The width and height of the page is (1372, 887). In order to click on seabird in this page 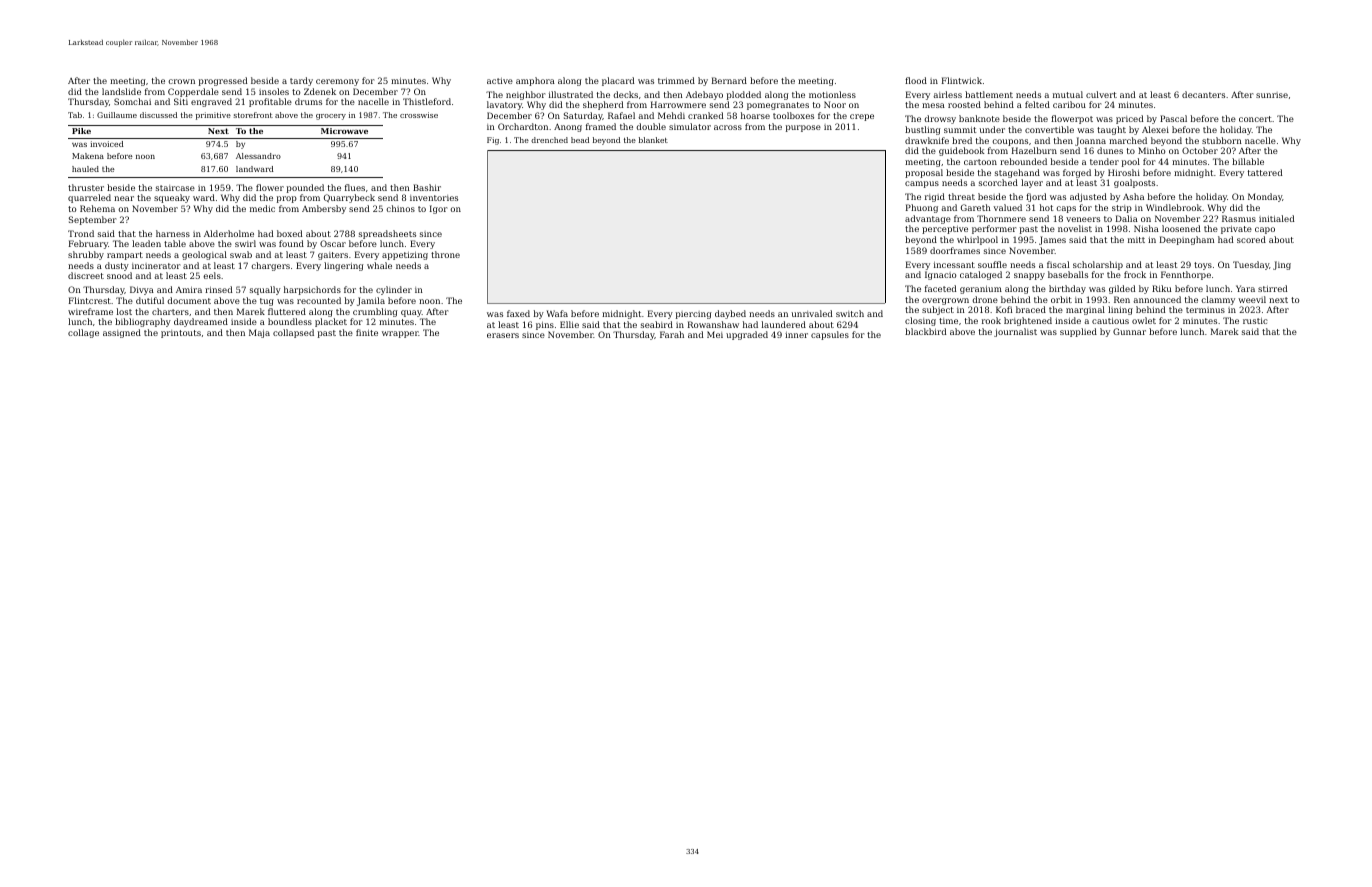, I will do `click(657, 324)`.
